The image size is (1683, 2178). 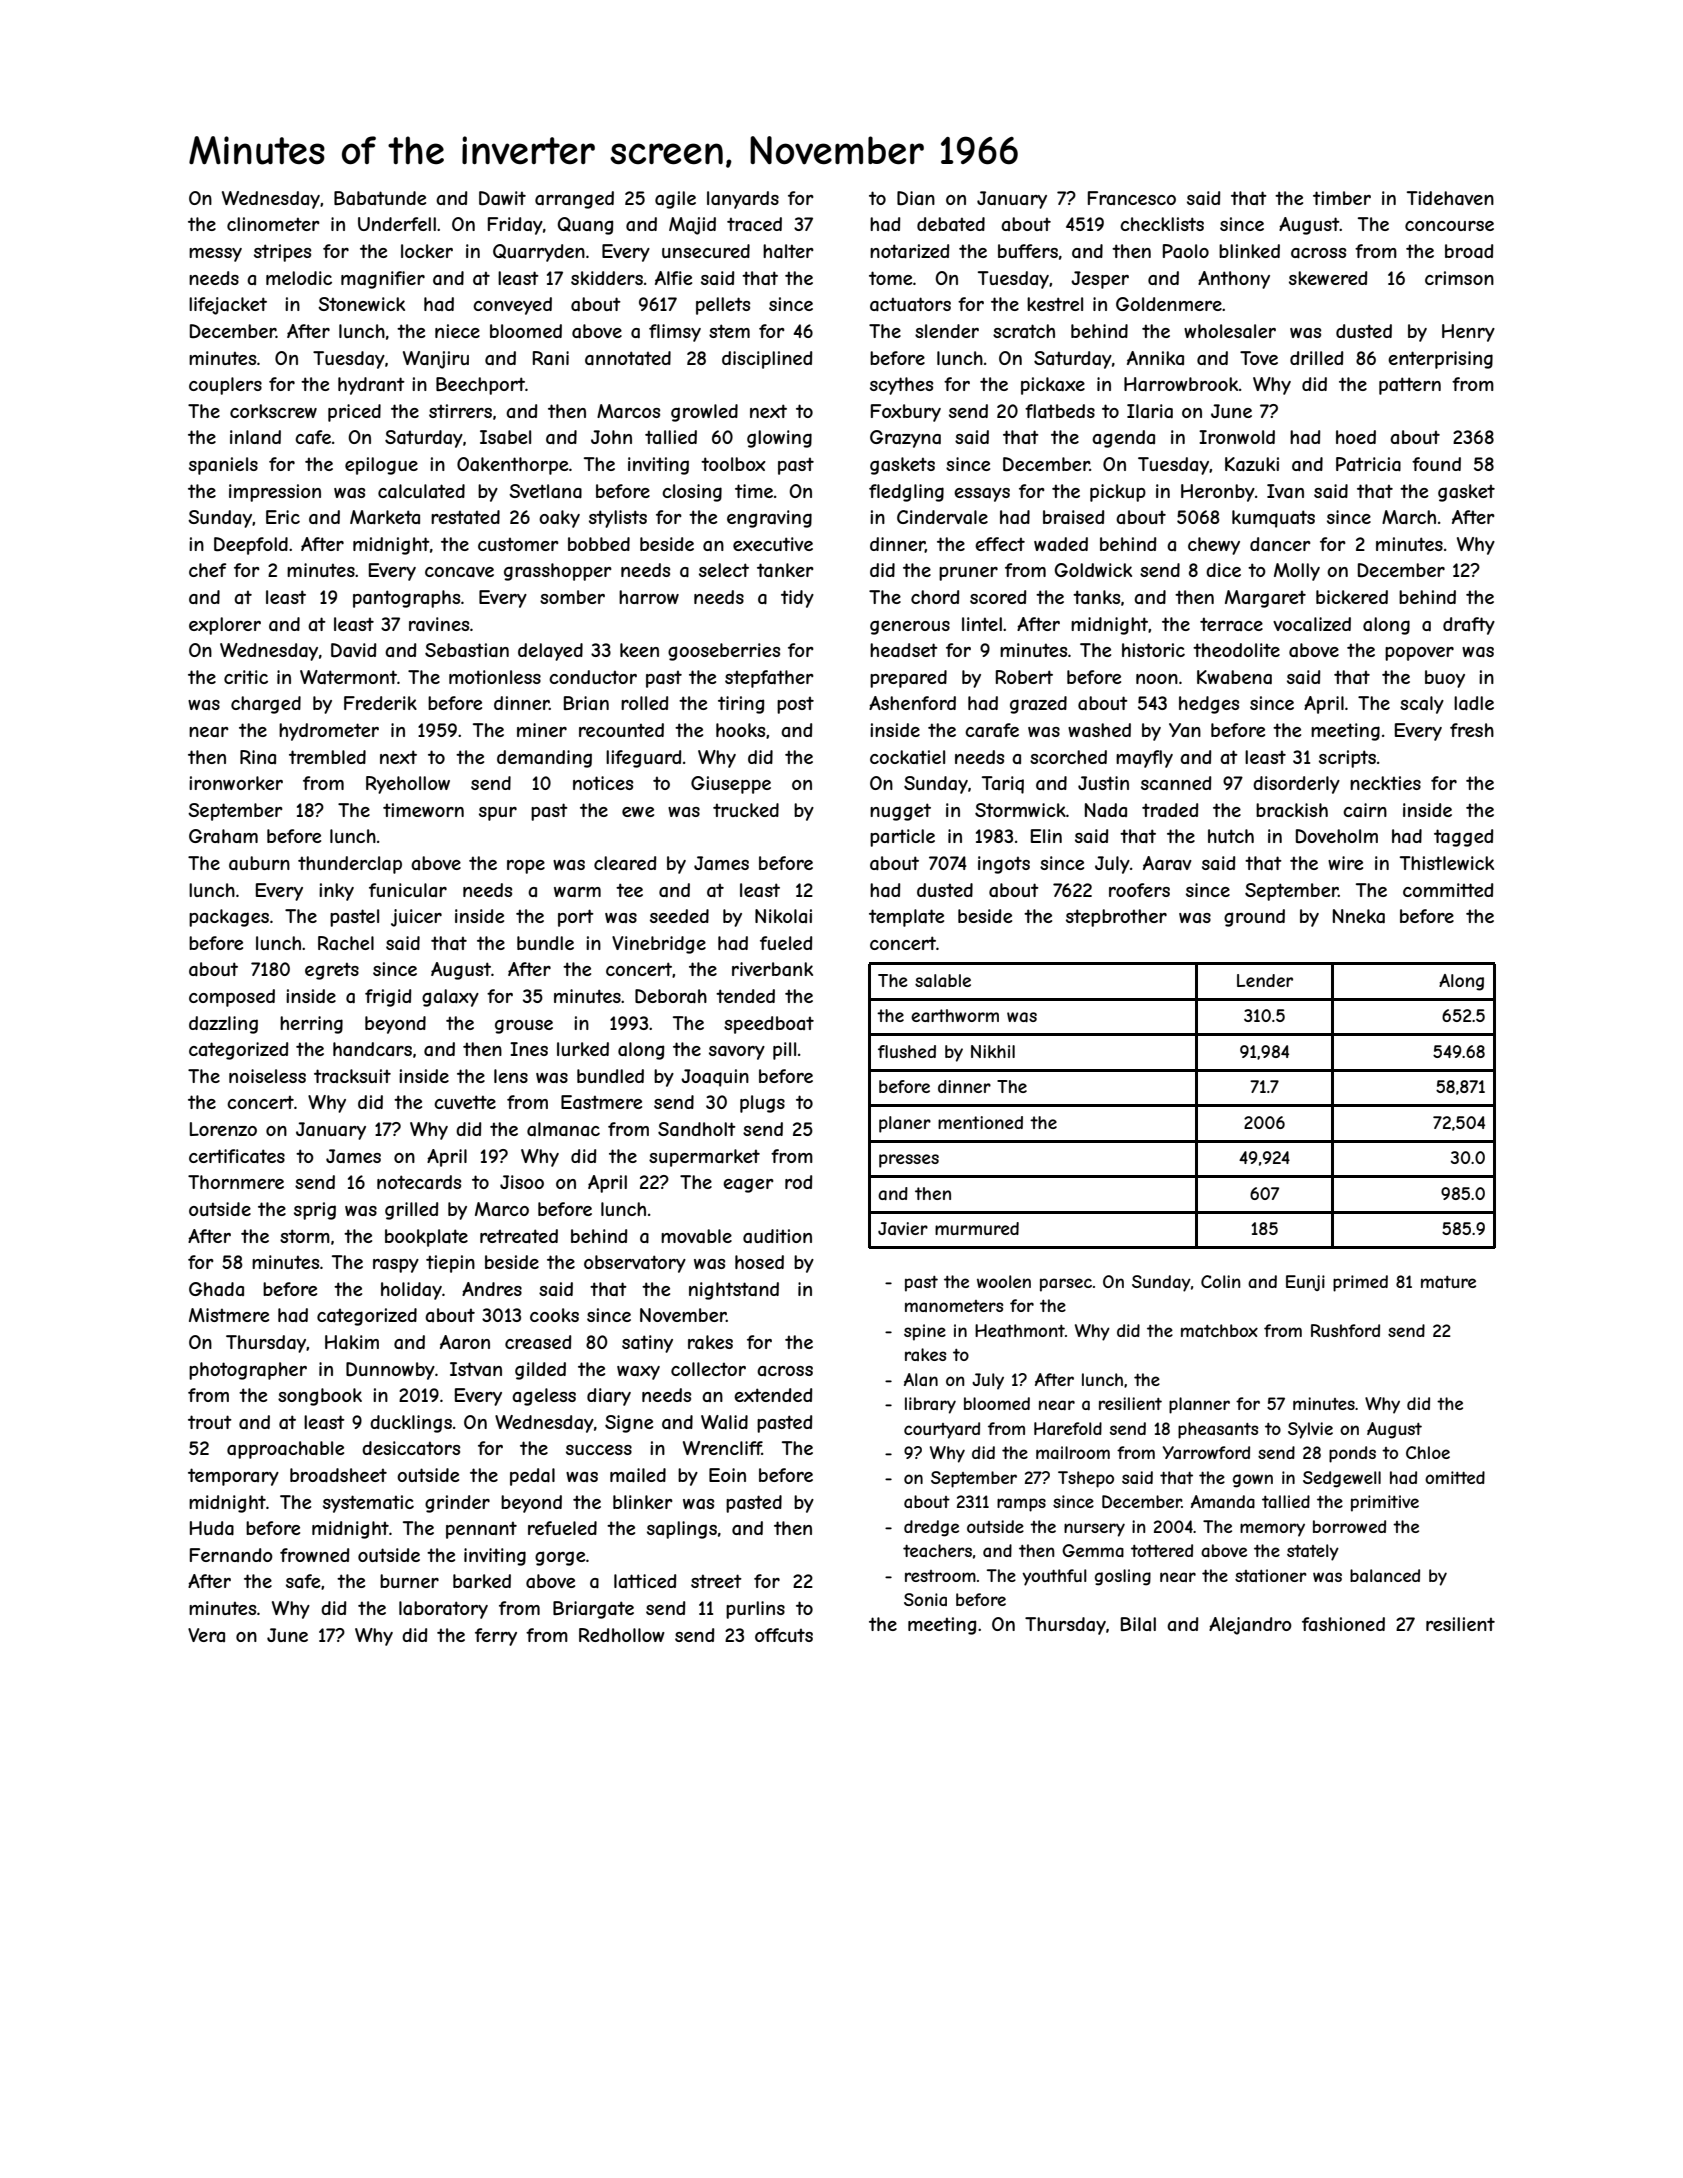 I want to click on Joaquin, so click(x=715, y=1078).
